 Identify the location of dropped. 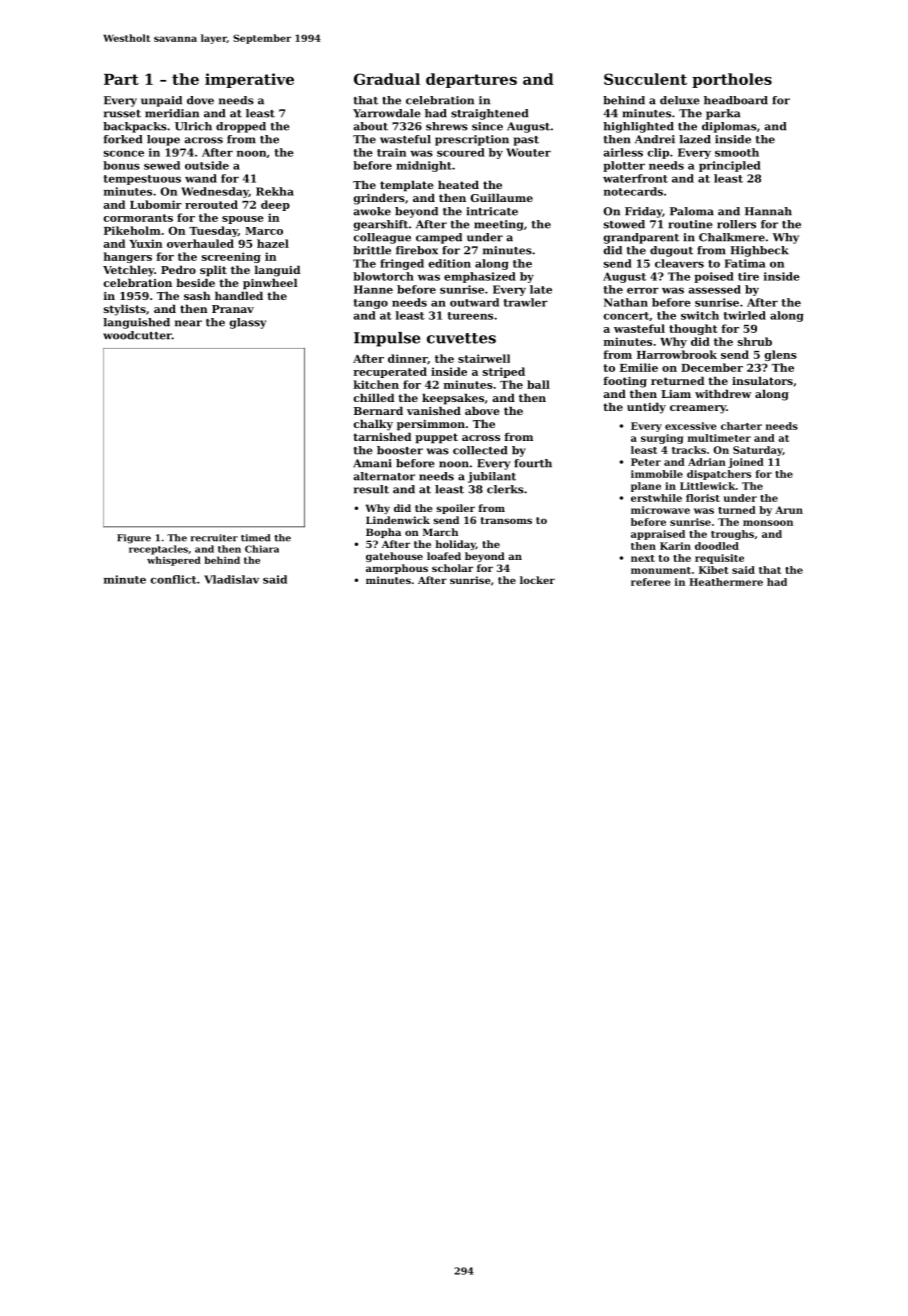
(241, 127).
